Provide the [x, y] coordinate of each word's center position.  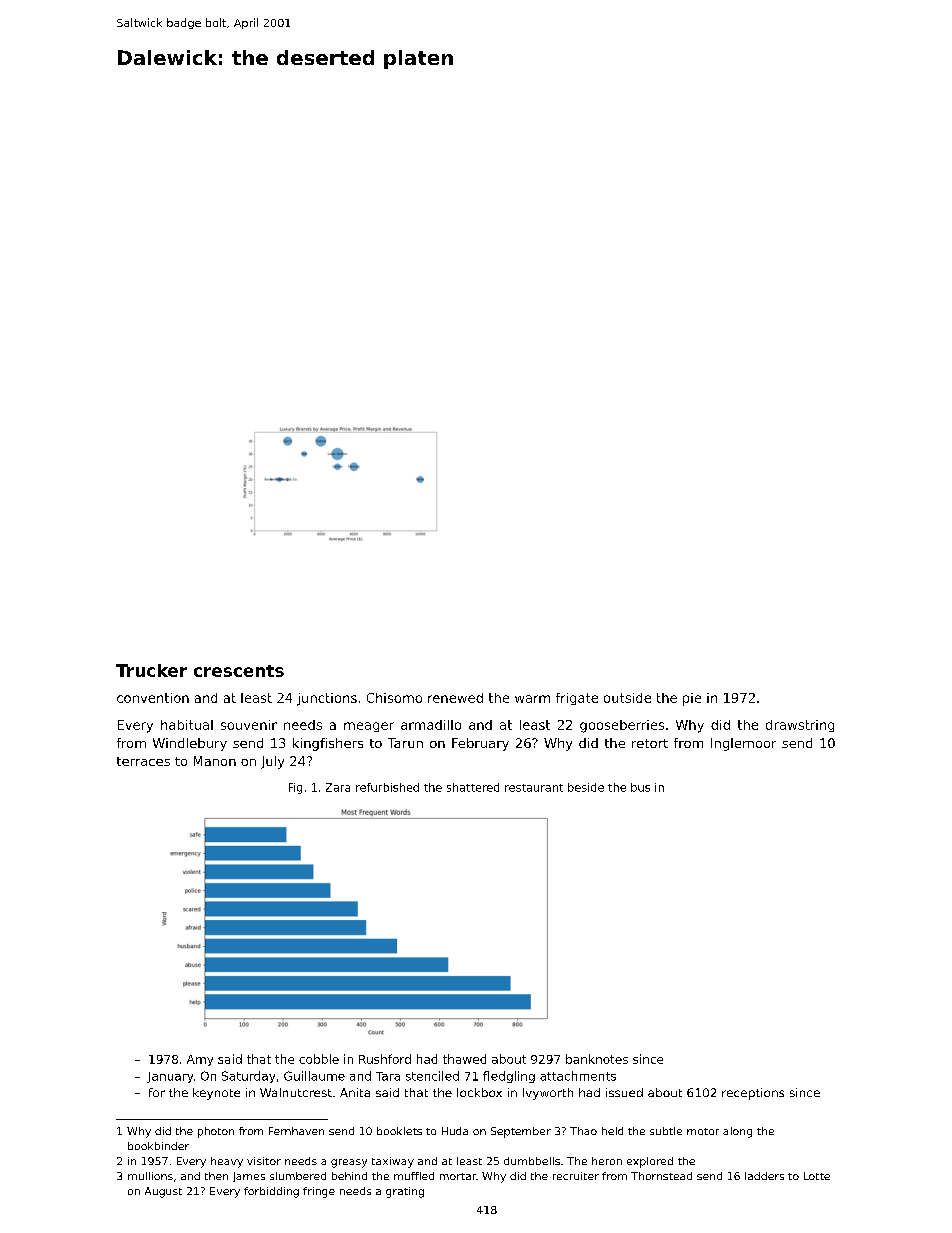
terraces [143, 761]
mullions [150, 1176]
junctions [327, 699]
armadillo [431, 725]
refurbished [387, 787]
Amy [200, 1060]
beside [586, 787]
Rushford [385, 1059]
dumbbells [532, 1161]
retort [650, 743]
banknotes [597, 1059]
